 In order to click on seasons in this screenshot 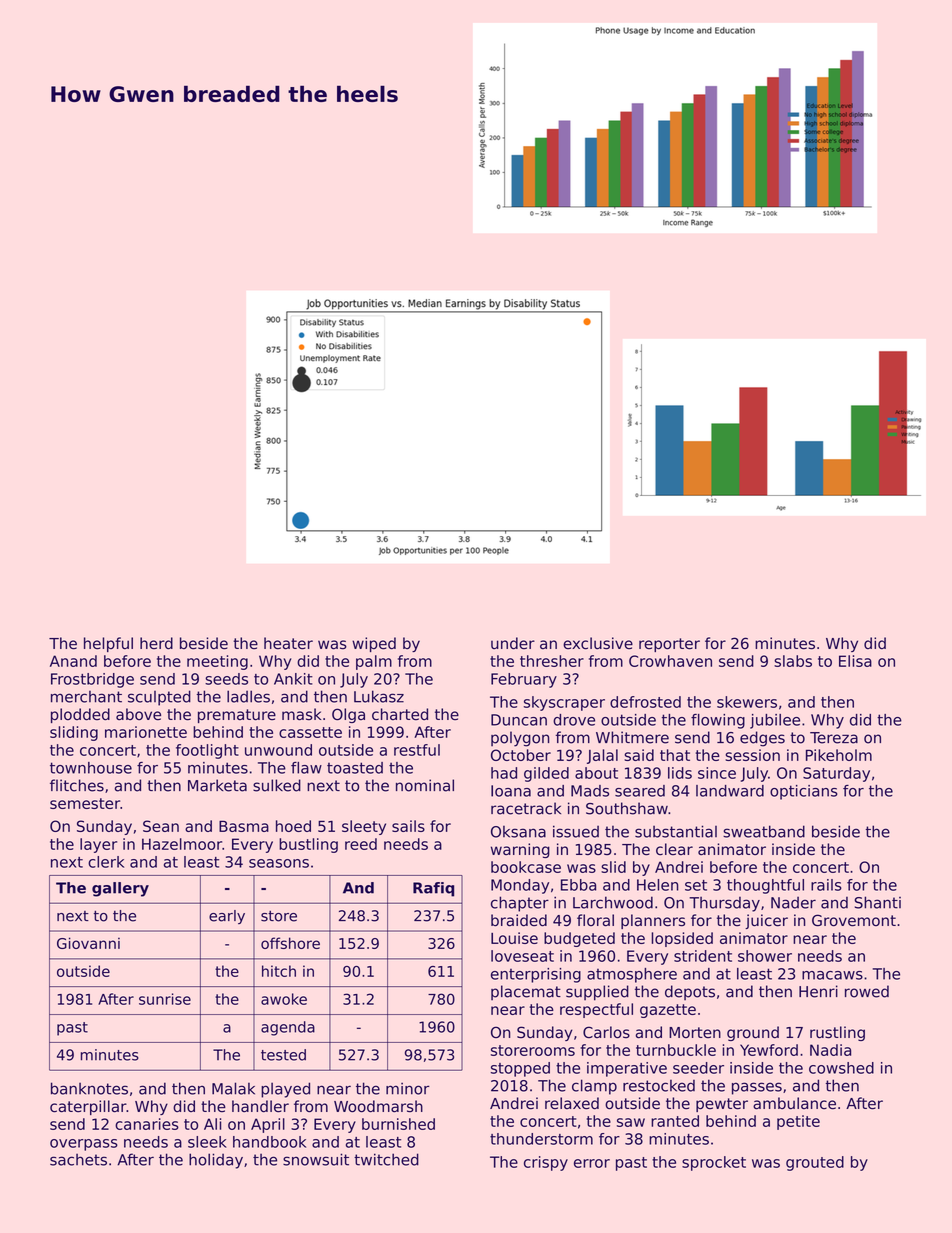, I will do `click(279, 863)`.
